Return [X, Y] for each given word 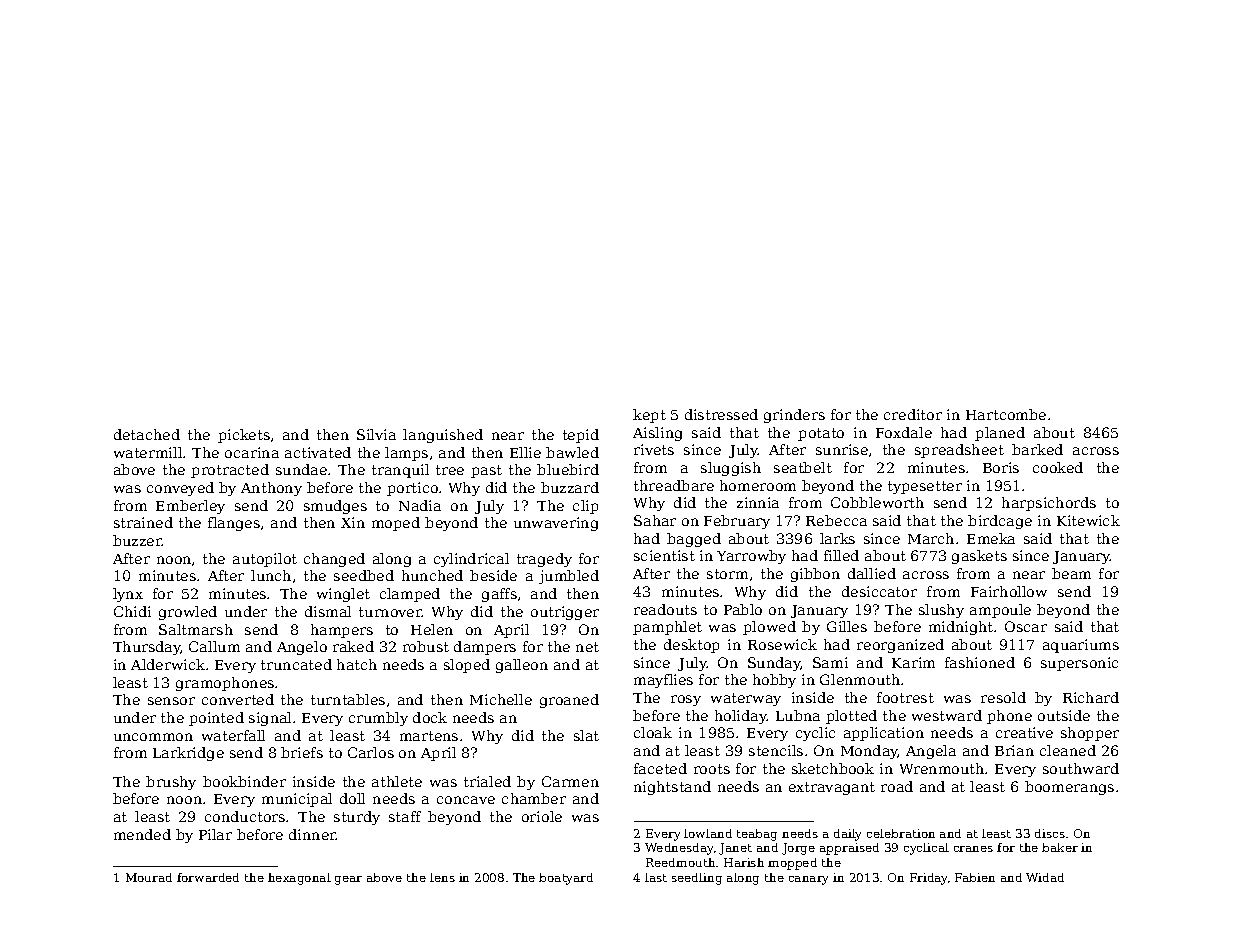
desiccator [879, 591]
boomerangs [1069, 788]
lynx [128, 595]
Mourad [149, 877]
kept [649, 416]
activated [318, 452]
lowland [708, 833]
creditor [913, 414]
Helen [432, 629]
